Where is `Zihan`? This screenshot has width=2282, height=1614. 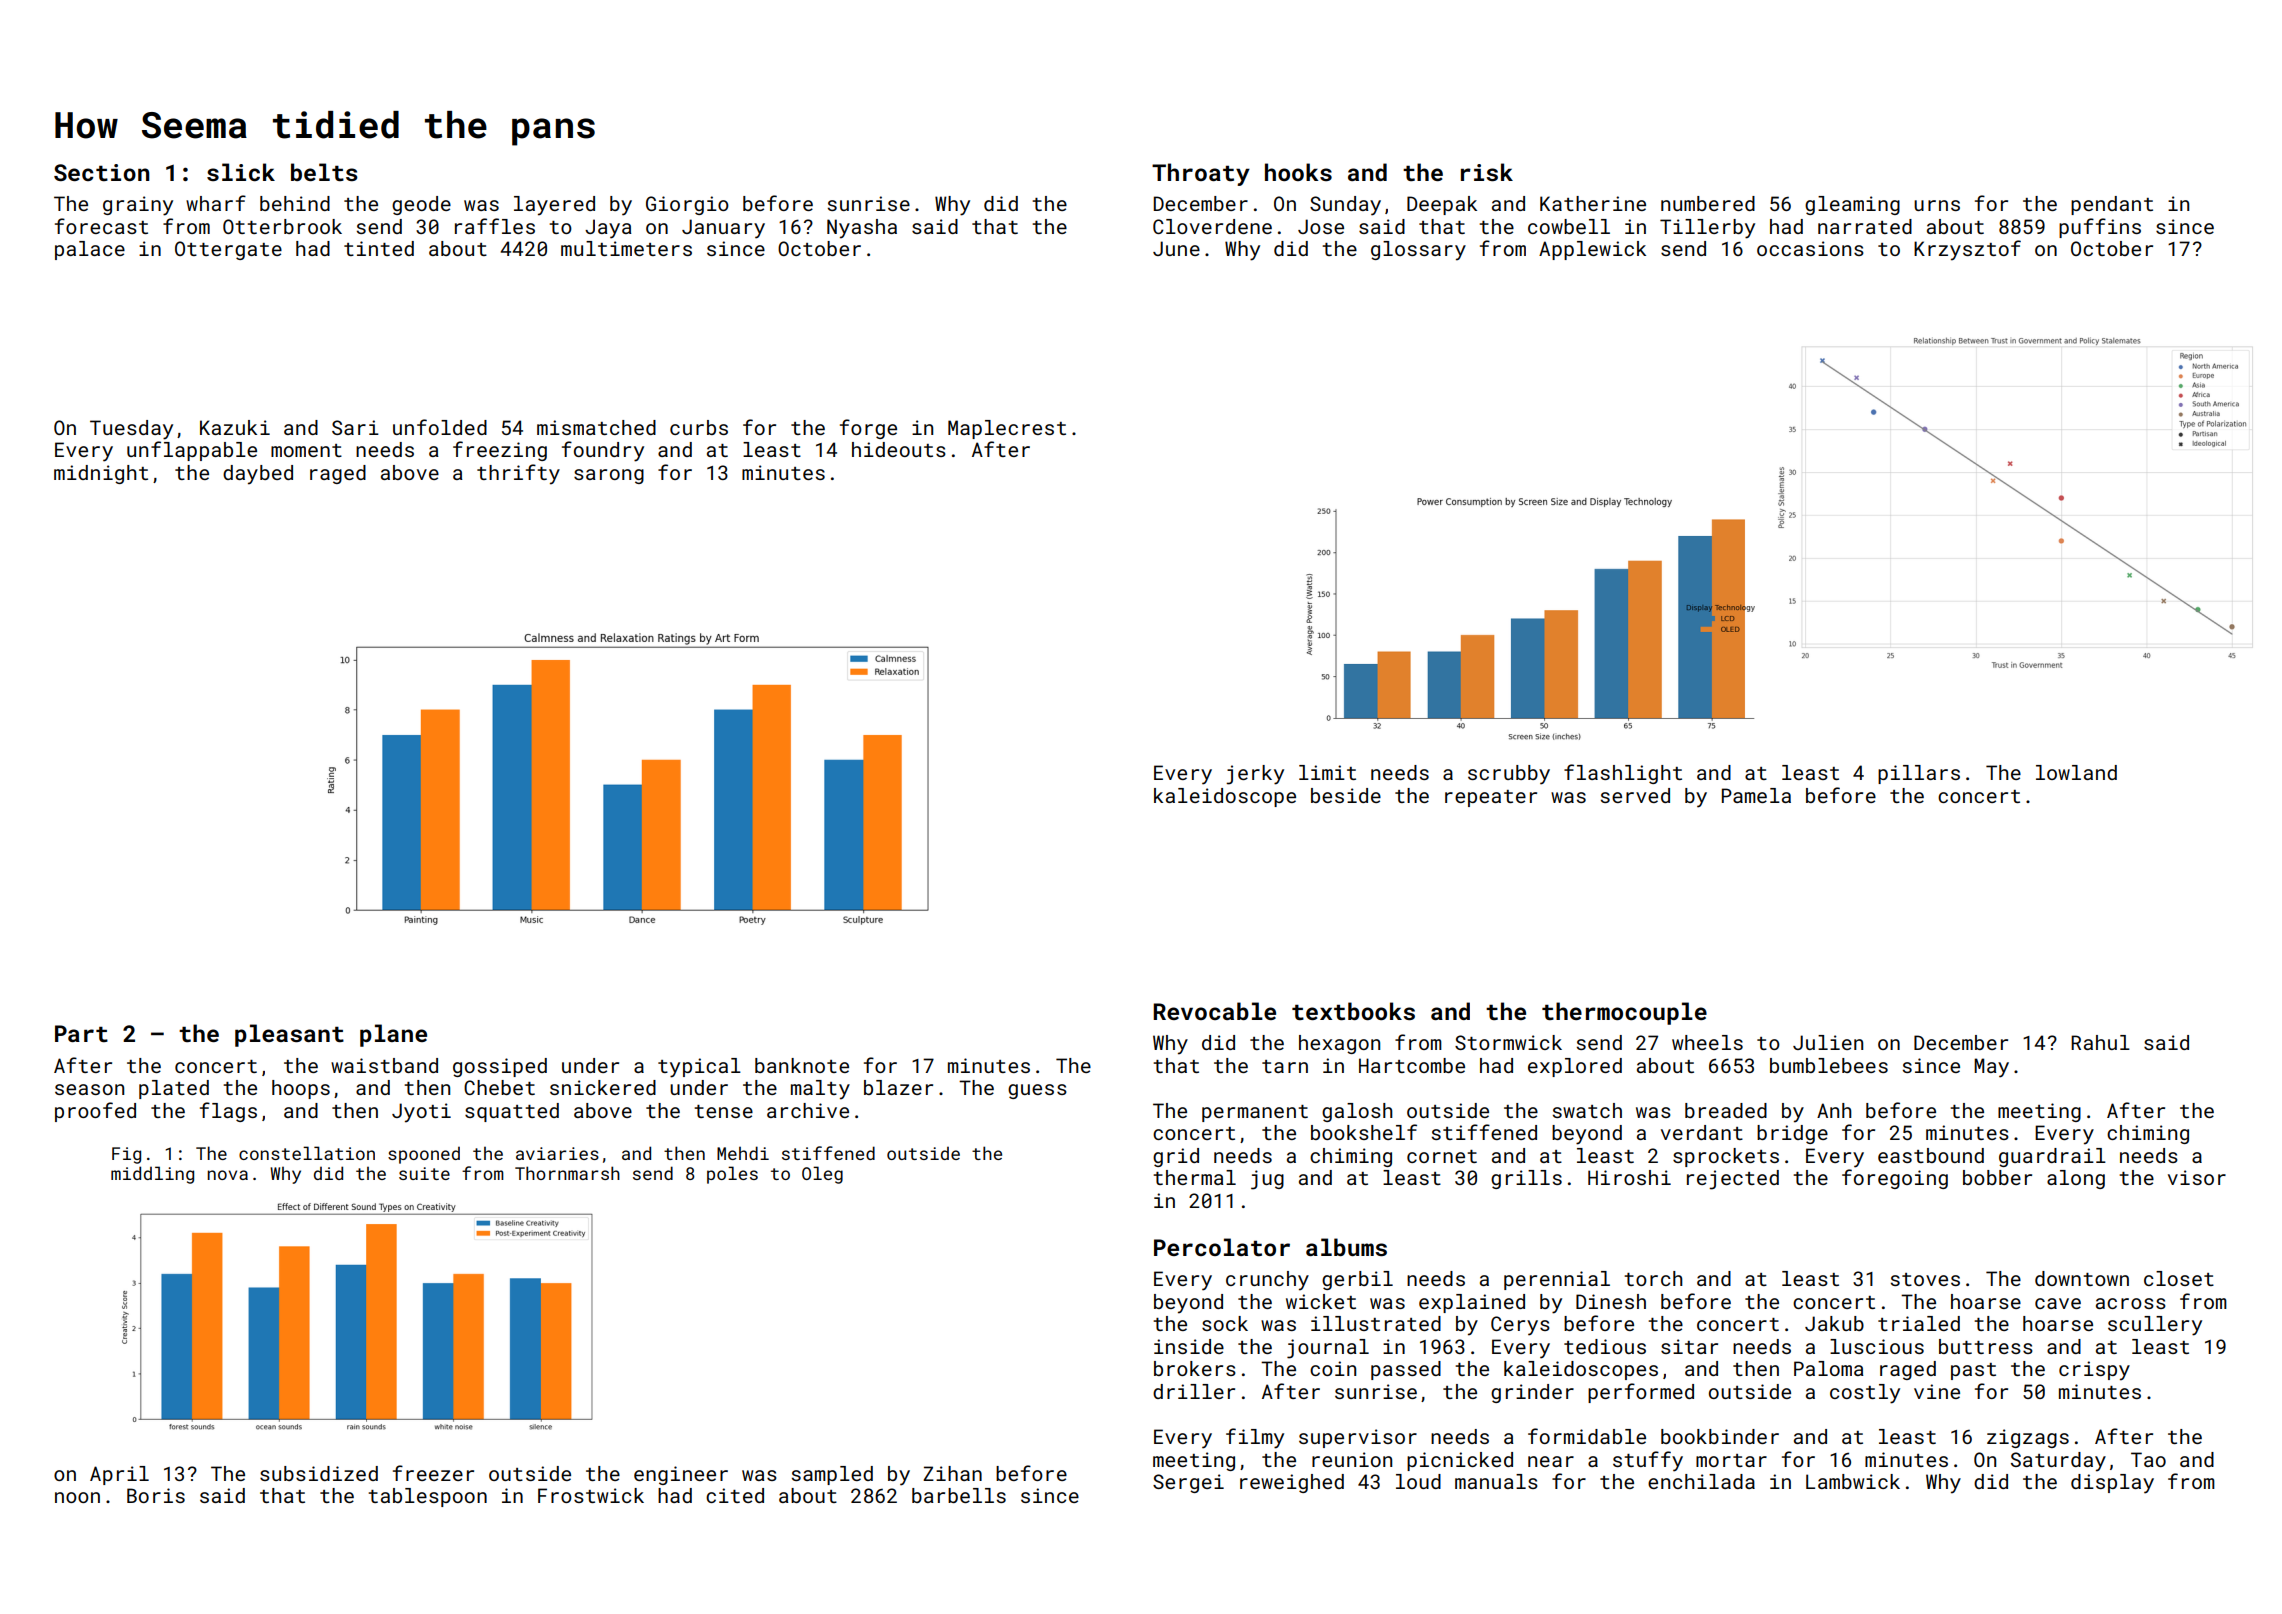 Zihan is located at coordinates (952, 1473).
